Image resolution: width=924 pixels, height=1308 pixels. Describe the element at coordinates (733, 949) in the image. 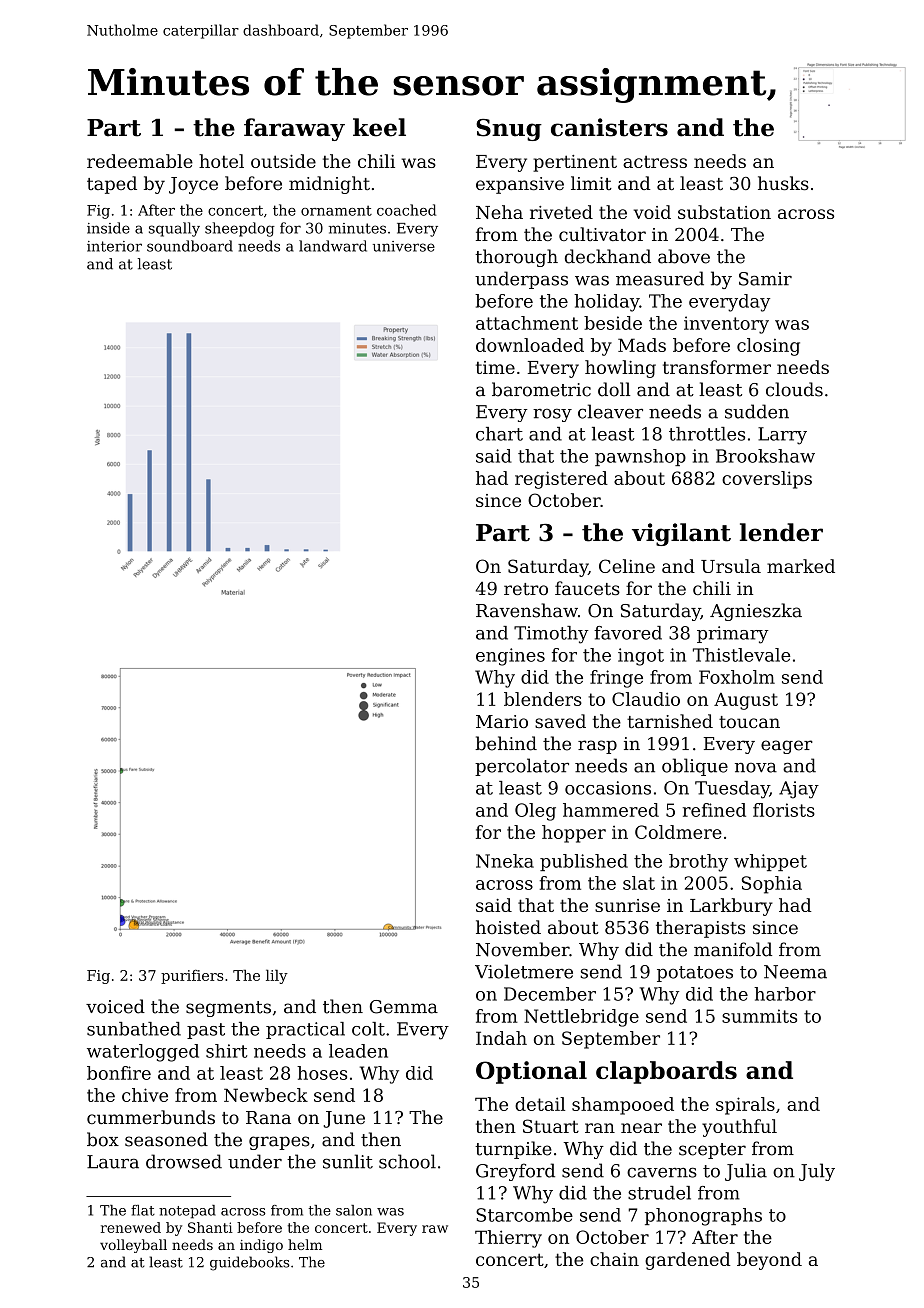

I see `manifold` at that location.
